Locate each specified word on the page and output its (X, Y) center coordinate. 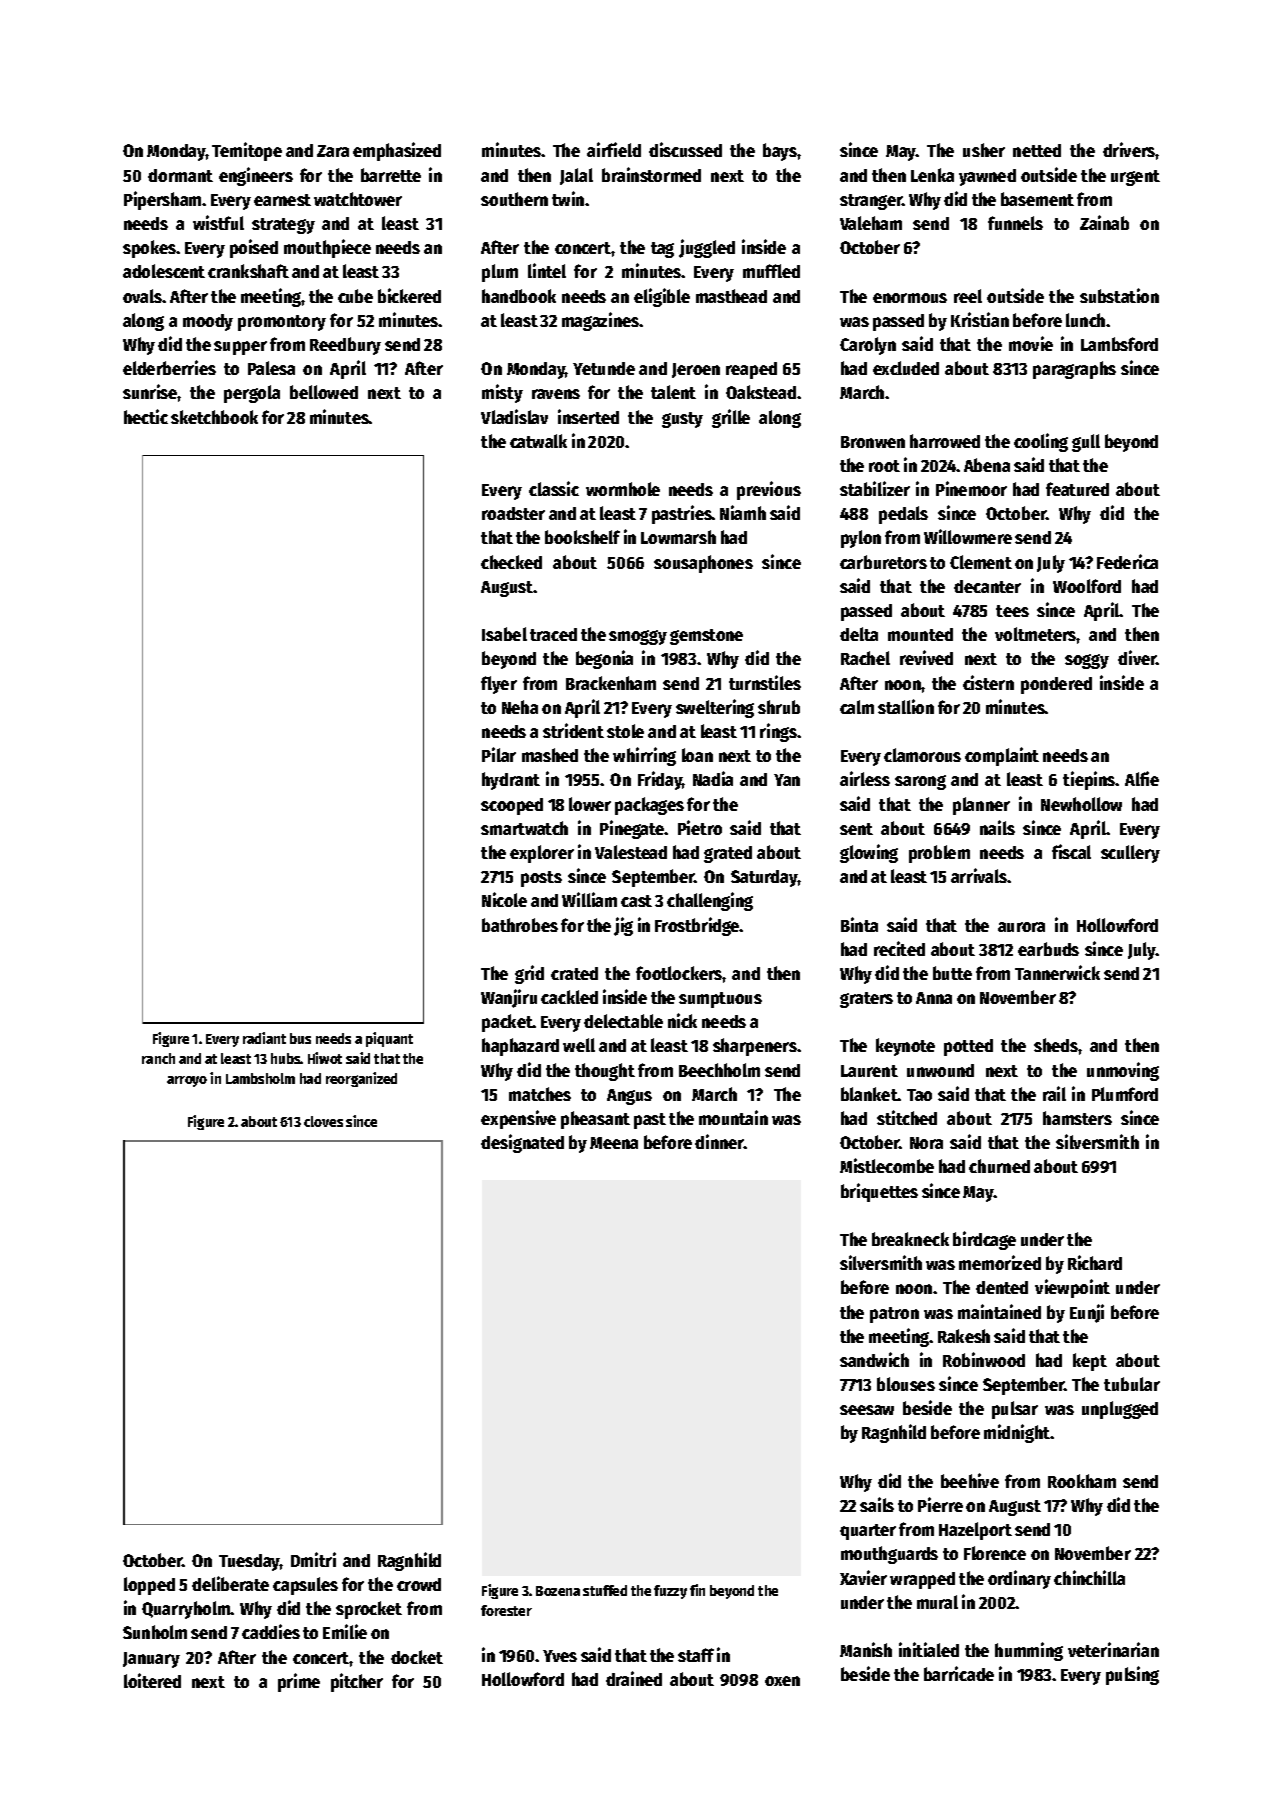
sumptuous (720, 1000)
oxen (782, 1681)
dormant (180, 175)
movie (1031, 343)
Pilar (499, 754)
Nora (926, 1143)
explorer (542, 854)
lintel (547, 270)
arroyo (187, 1081)
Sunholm (155, 1632)
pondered (1056, 685)
